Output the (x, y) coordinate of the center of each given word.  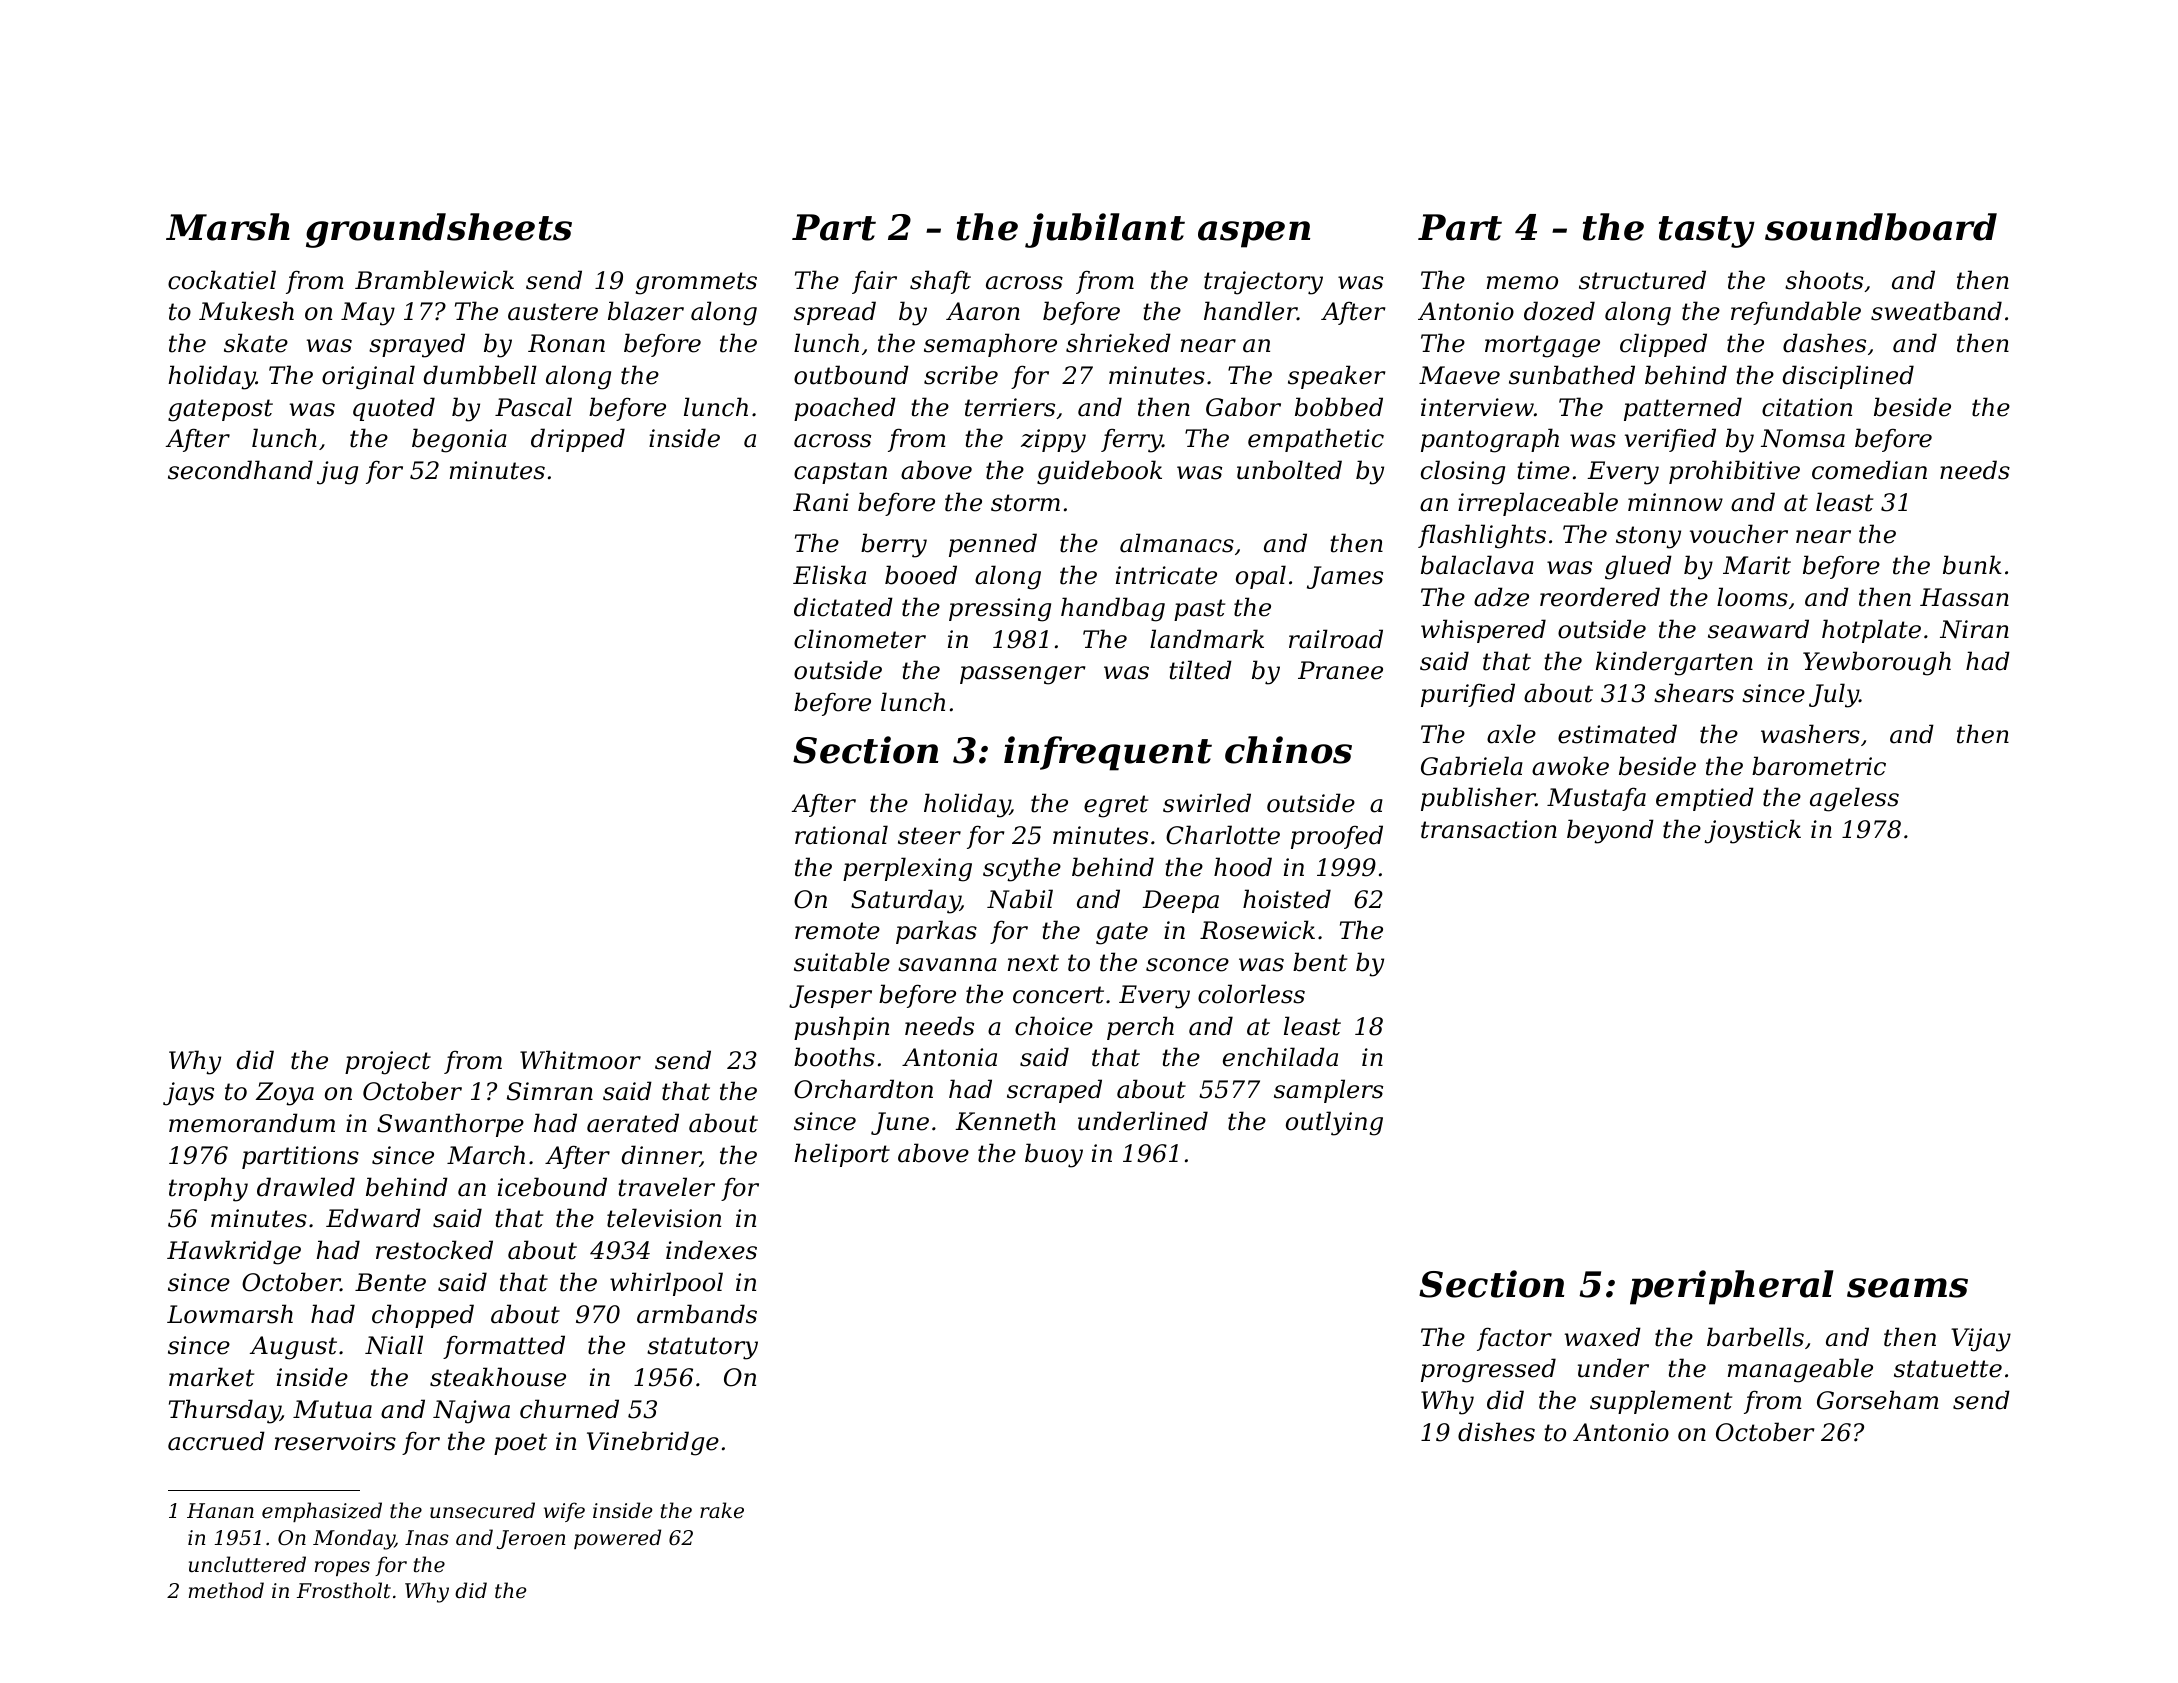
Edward (373, 1218)
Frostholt (344, 1590)
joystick (1753, 831)
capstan (840, 473)
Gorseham (1878, 1400)
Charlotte (1223, 835)
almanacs (1177, 543)
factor (1514, 1339)
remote (837, 931)
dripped (578, 440)
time (1543, 470)
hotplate (1871, 631)
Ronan (566, 343)
